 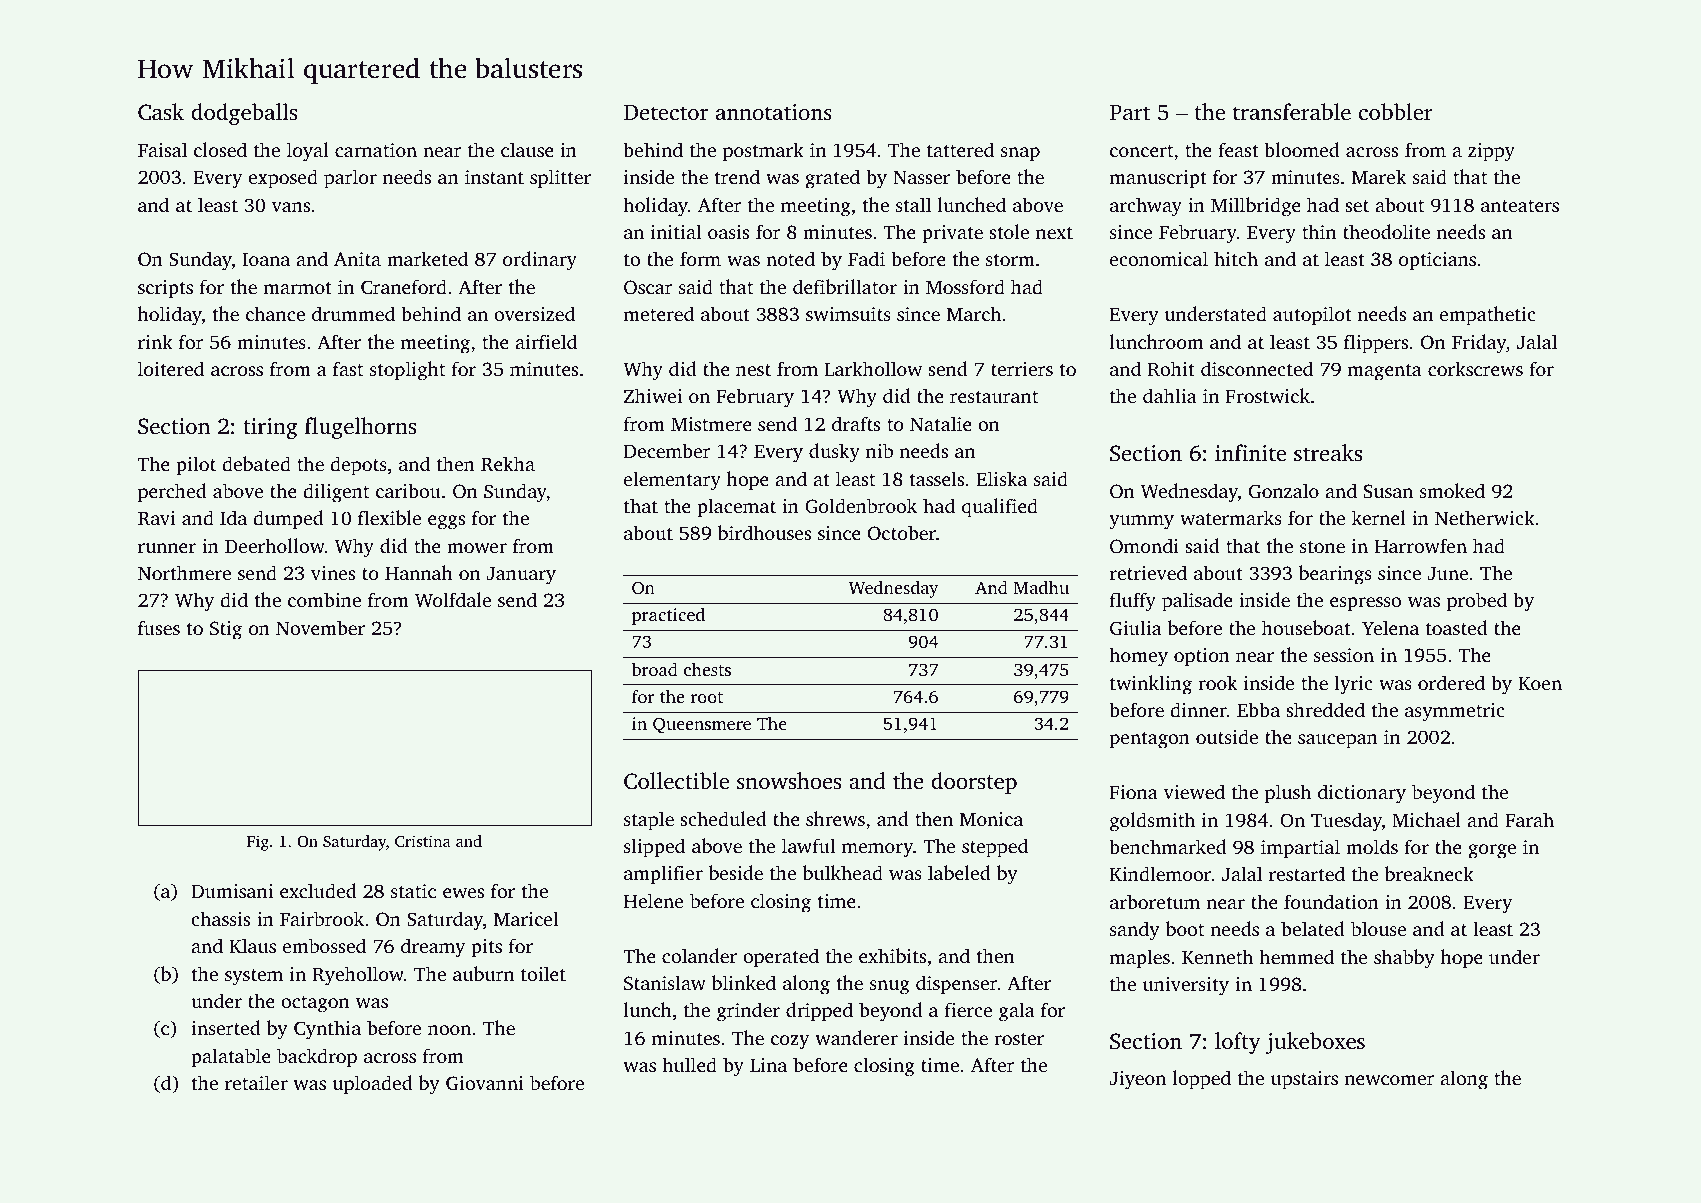 What do you see at coordinates (184, 572) in the screenshot?
I see `Northmere` at bounding box center [184, 572].
